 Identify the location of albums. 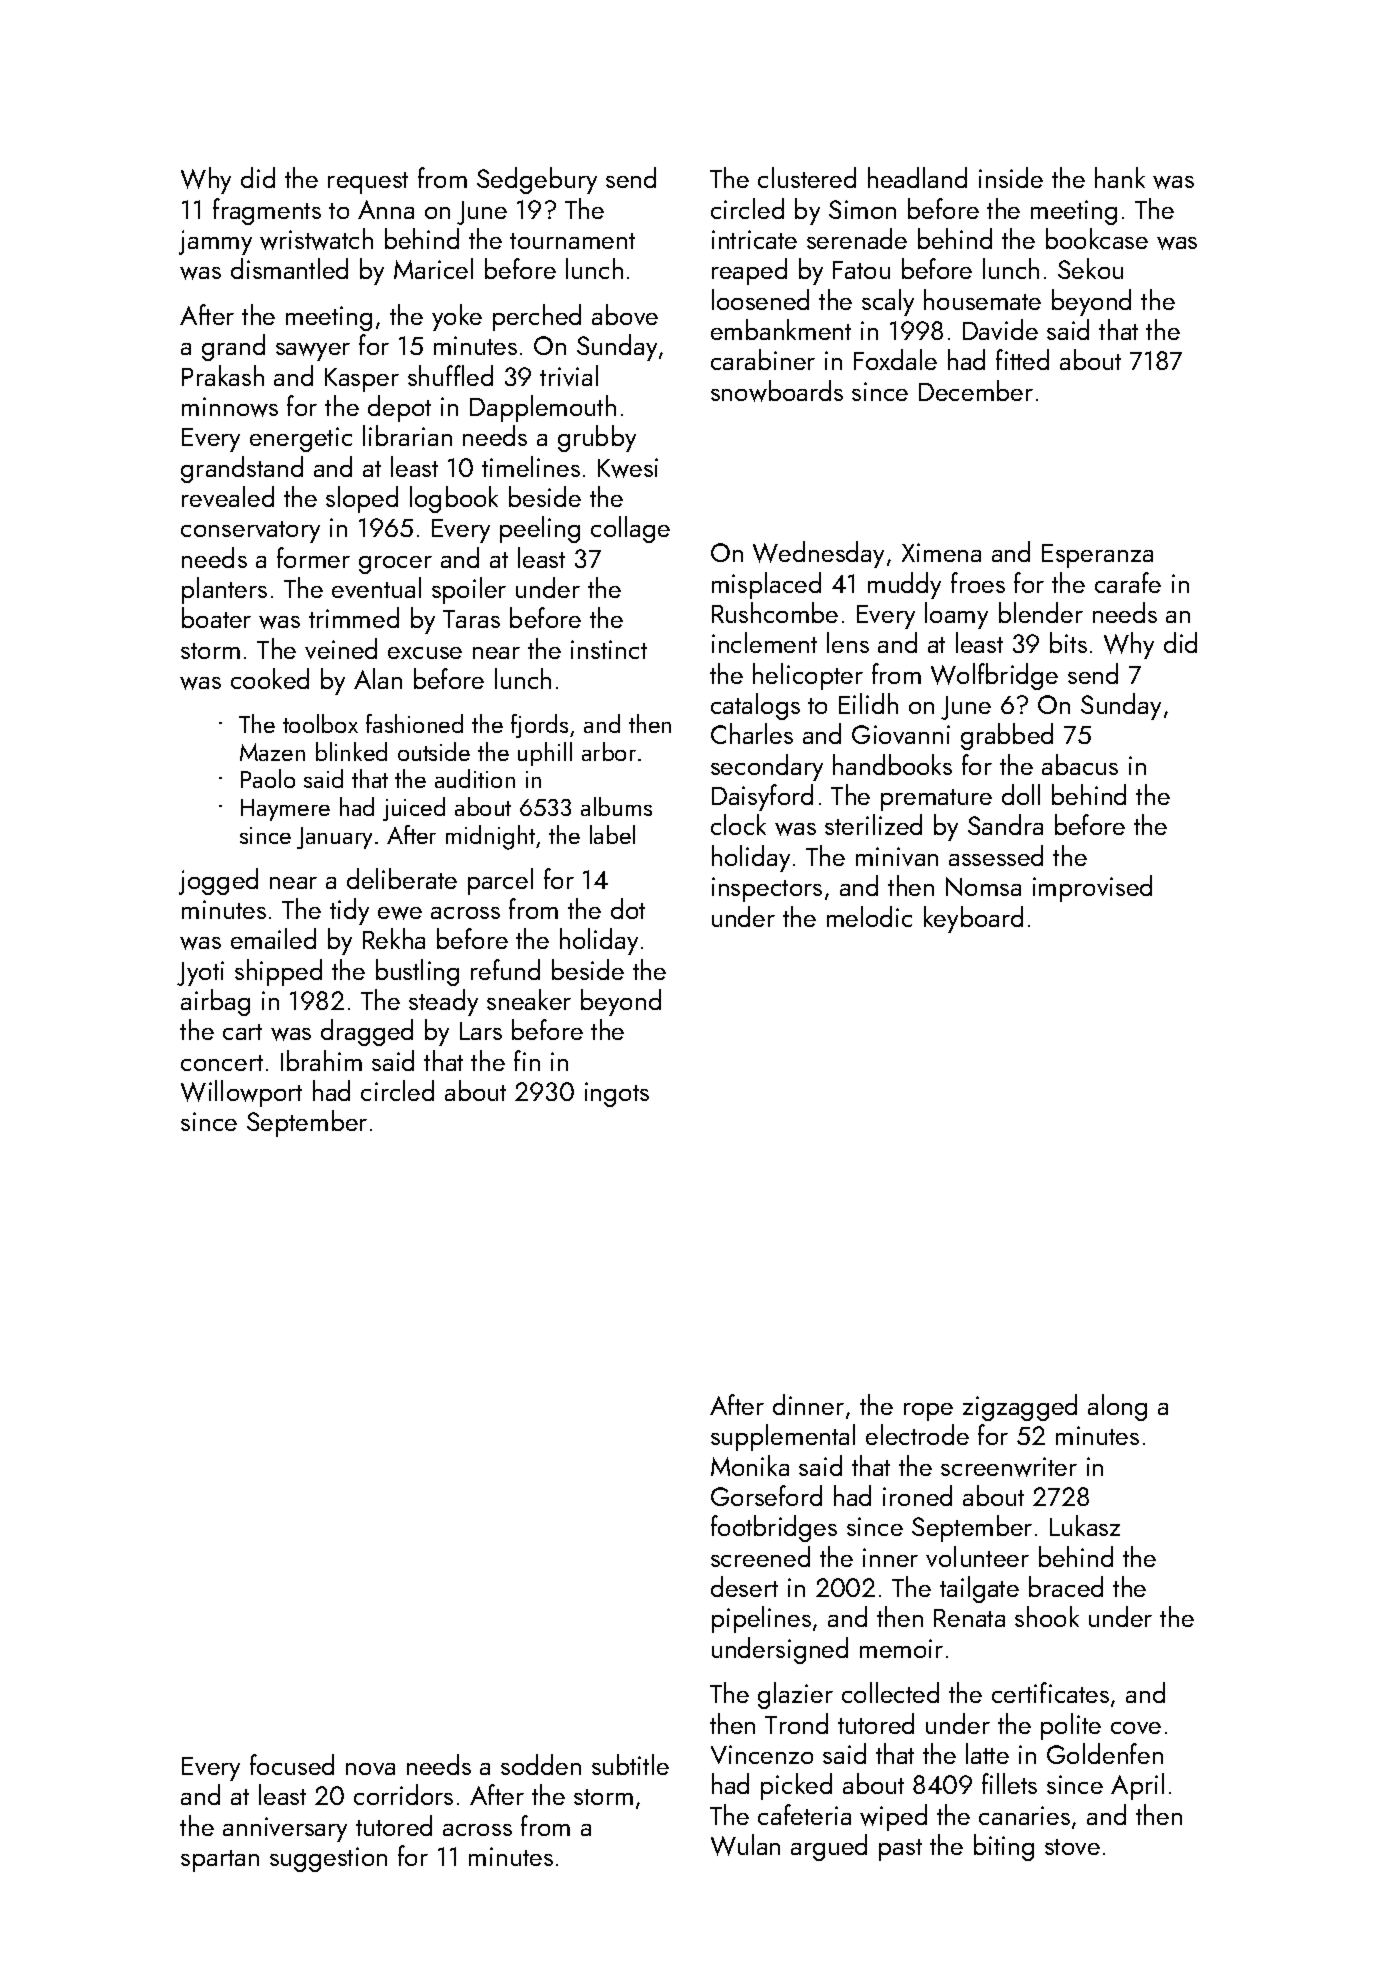
(616, 806).
